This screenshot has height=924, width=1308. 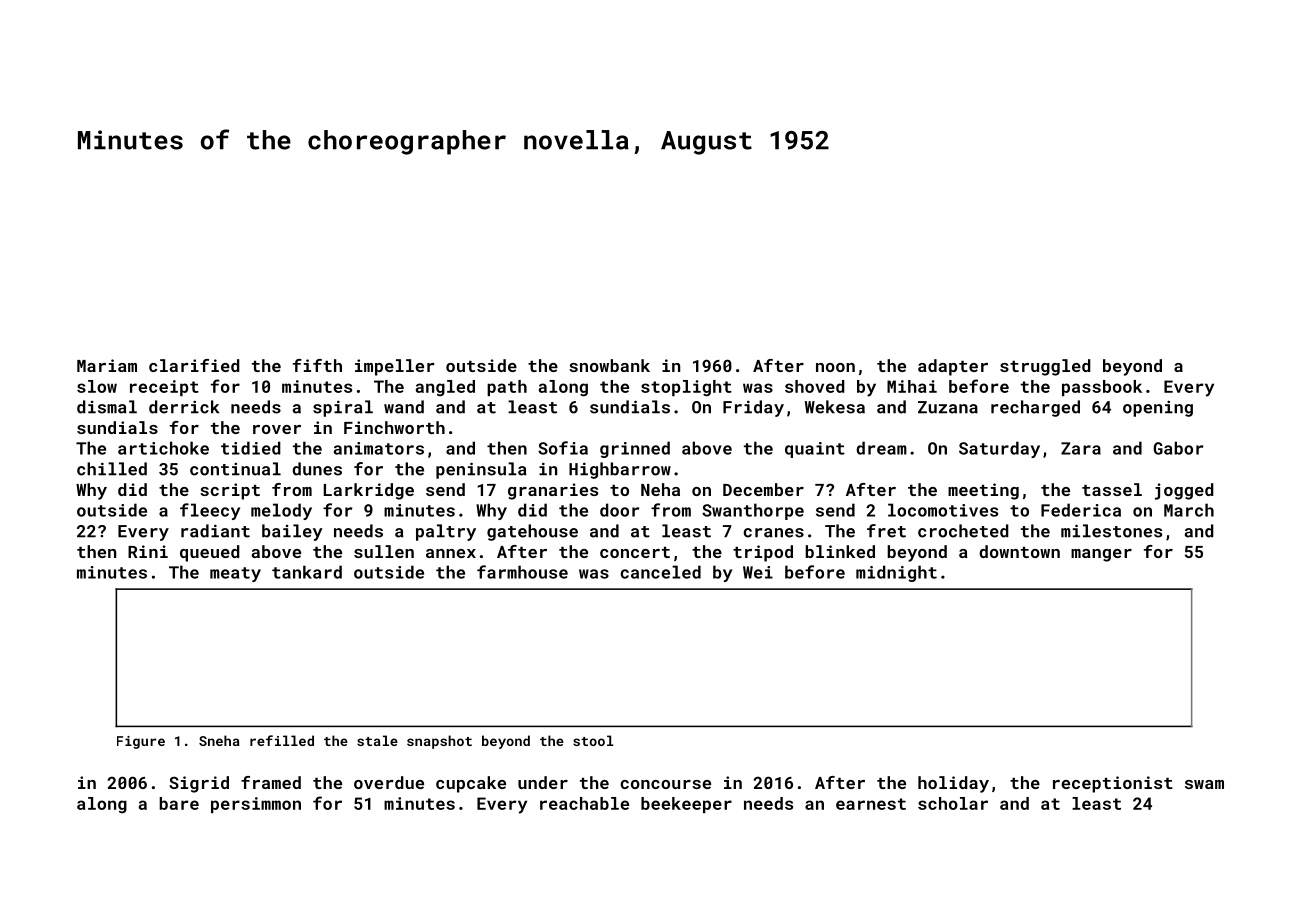 I want to click on adapter, so click(x=953, y=367).
